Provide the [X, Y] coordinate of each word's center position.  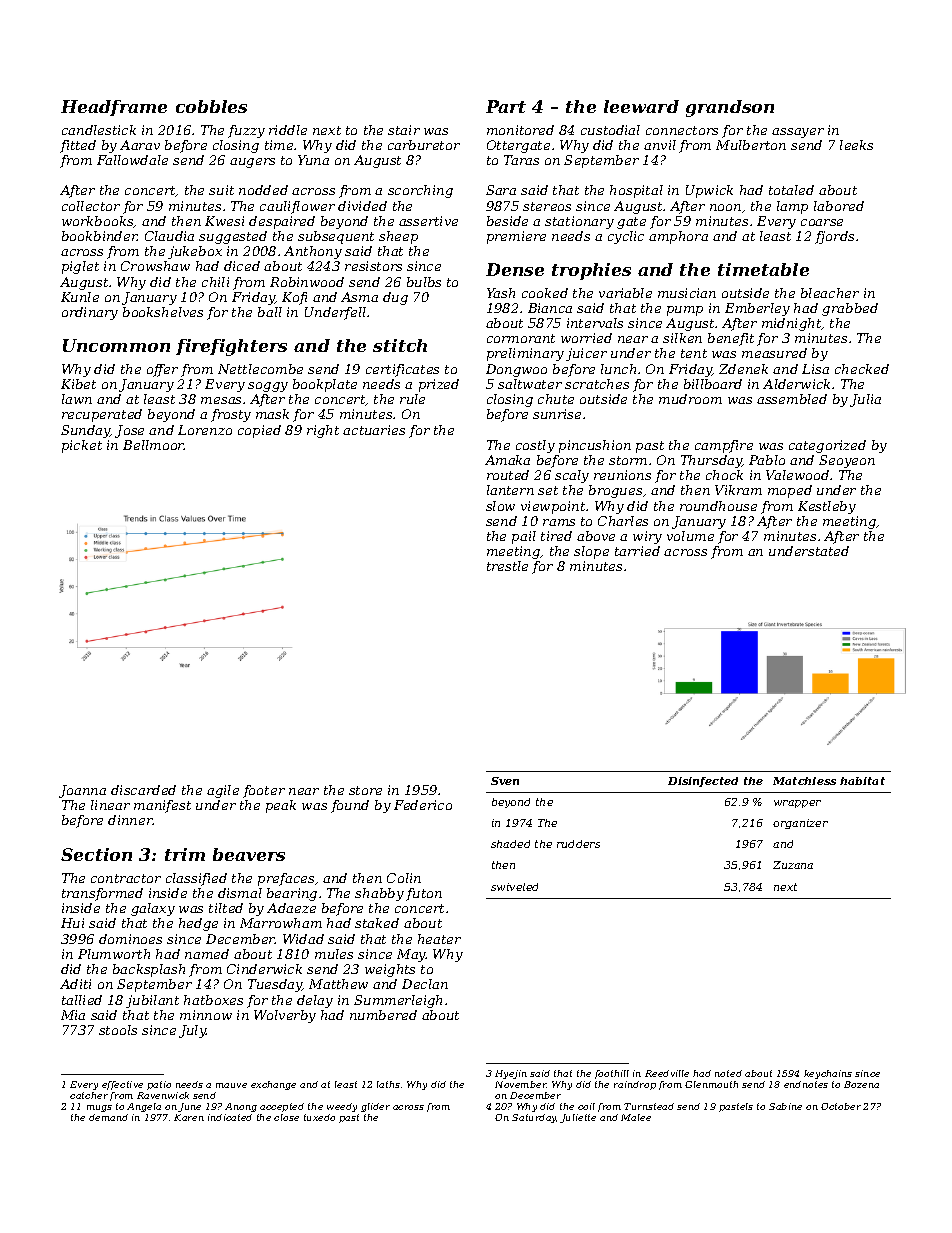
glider [375, 1107]
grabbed [850, 309]
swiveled [514, 887]
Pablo [767, 460]
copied [259, 431]
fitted [78, 146]
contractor [126, 878]
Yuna [313, 160]
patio [159, 1085]
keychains [828, 1074]
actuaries [374, 430]
